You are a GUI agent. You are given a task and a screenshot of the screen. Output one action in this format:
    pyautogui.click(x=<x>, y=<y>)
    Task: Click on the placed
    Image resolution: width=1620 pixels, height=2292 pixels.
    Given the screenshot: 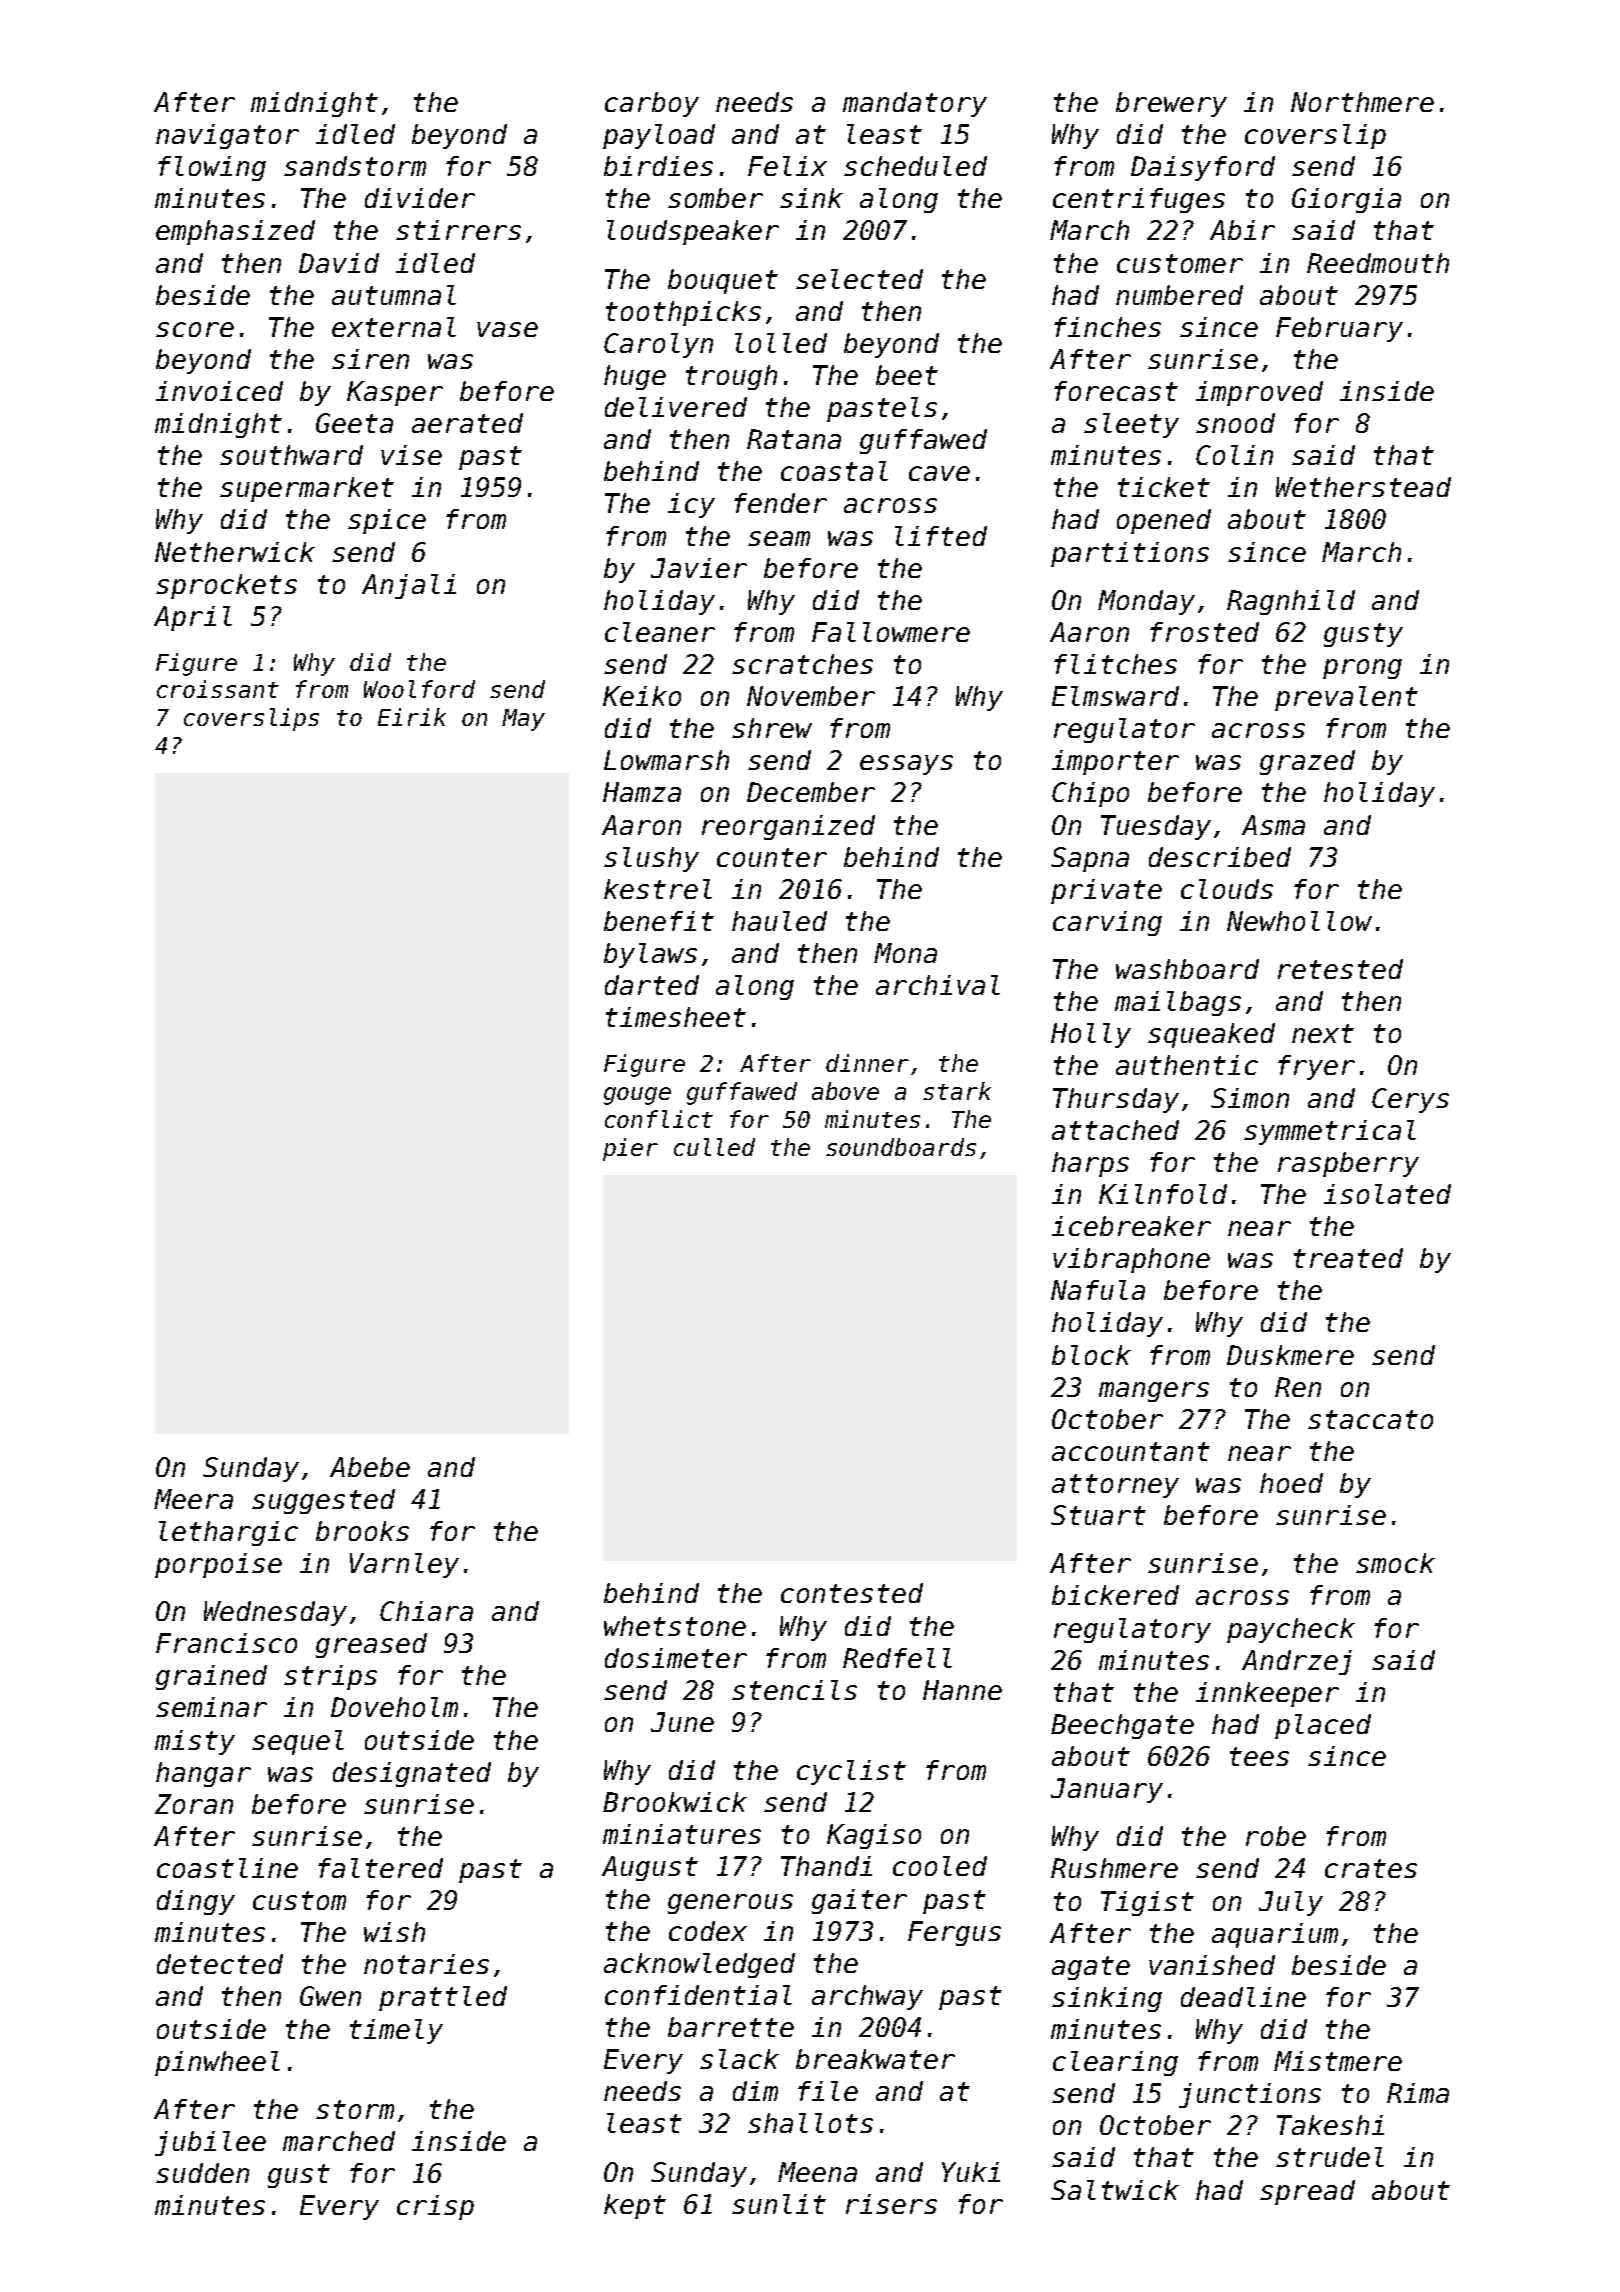 What is the action you would take?
    pyautogui.click(x=1323, y=1726)
